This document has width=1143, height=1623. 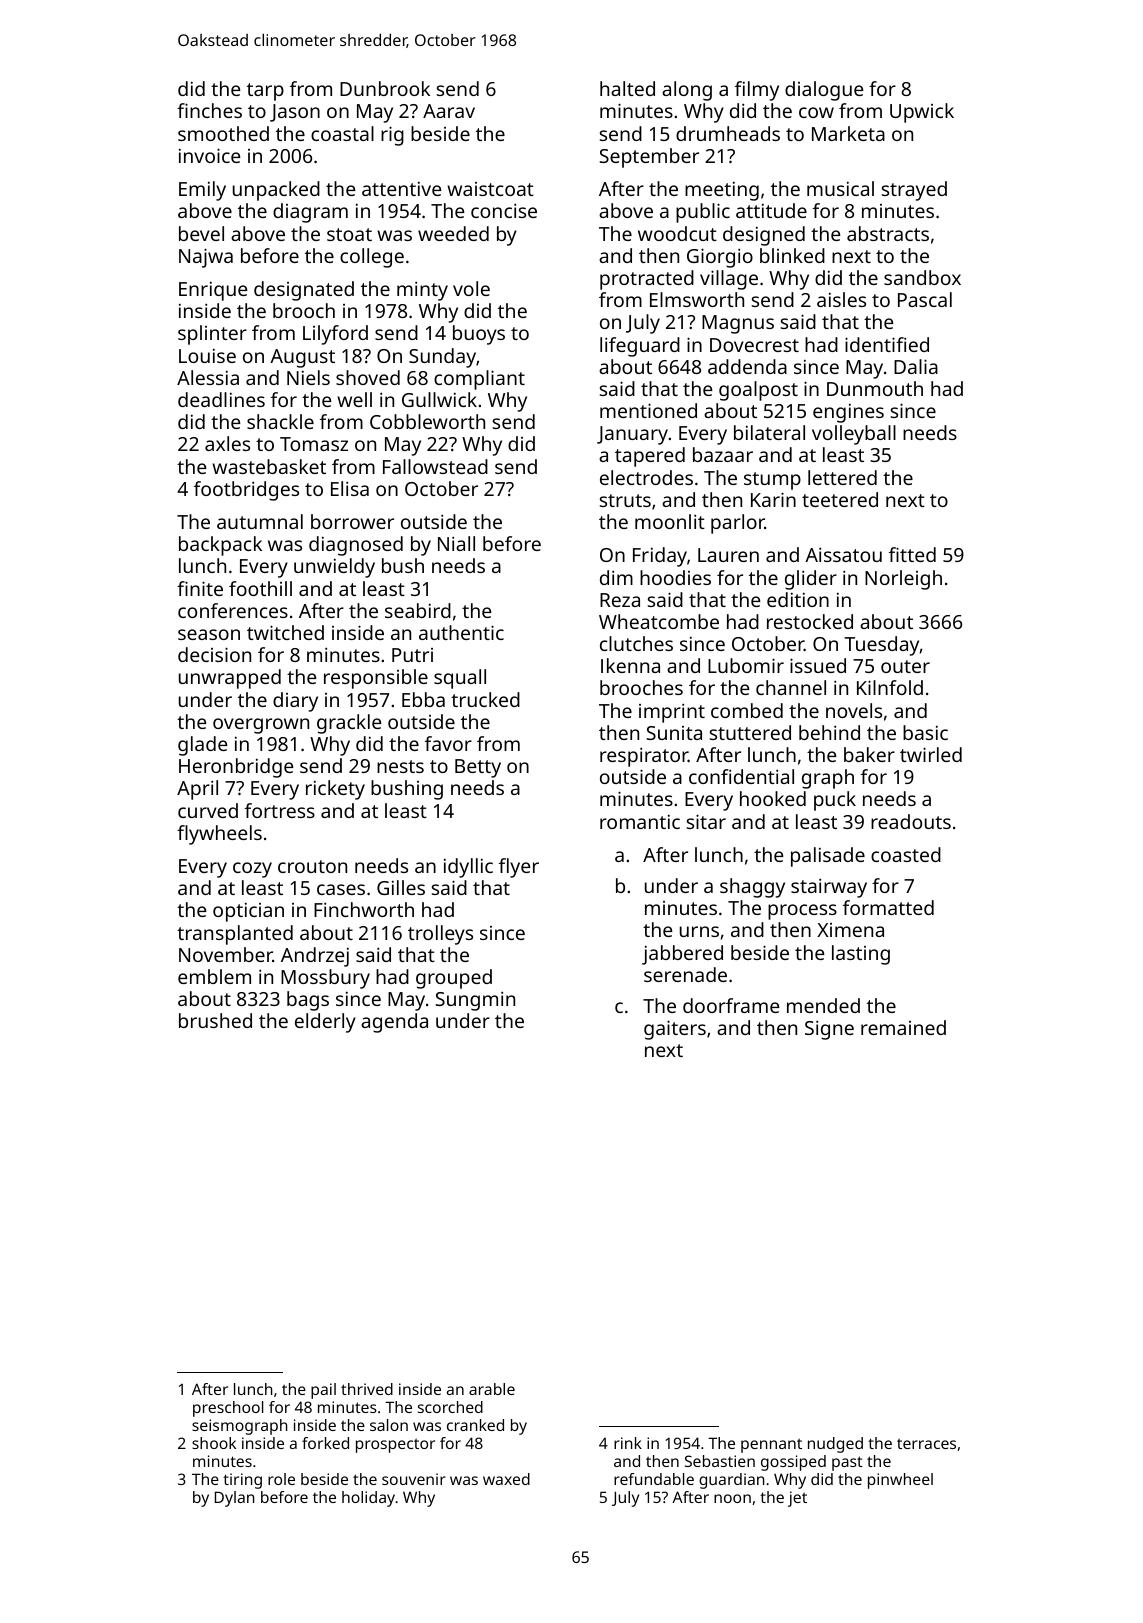 What do you see at coordinates (677, 233) in the document?
I see `woodcut` at bounding box center [677, 233].
